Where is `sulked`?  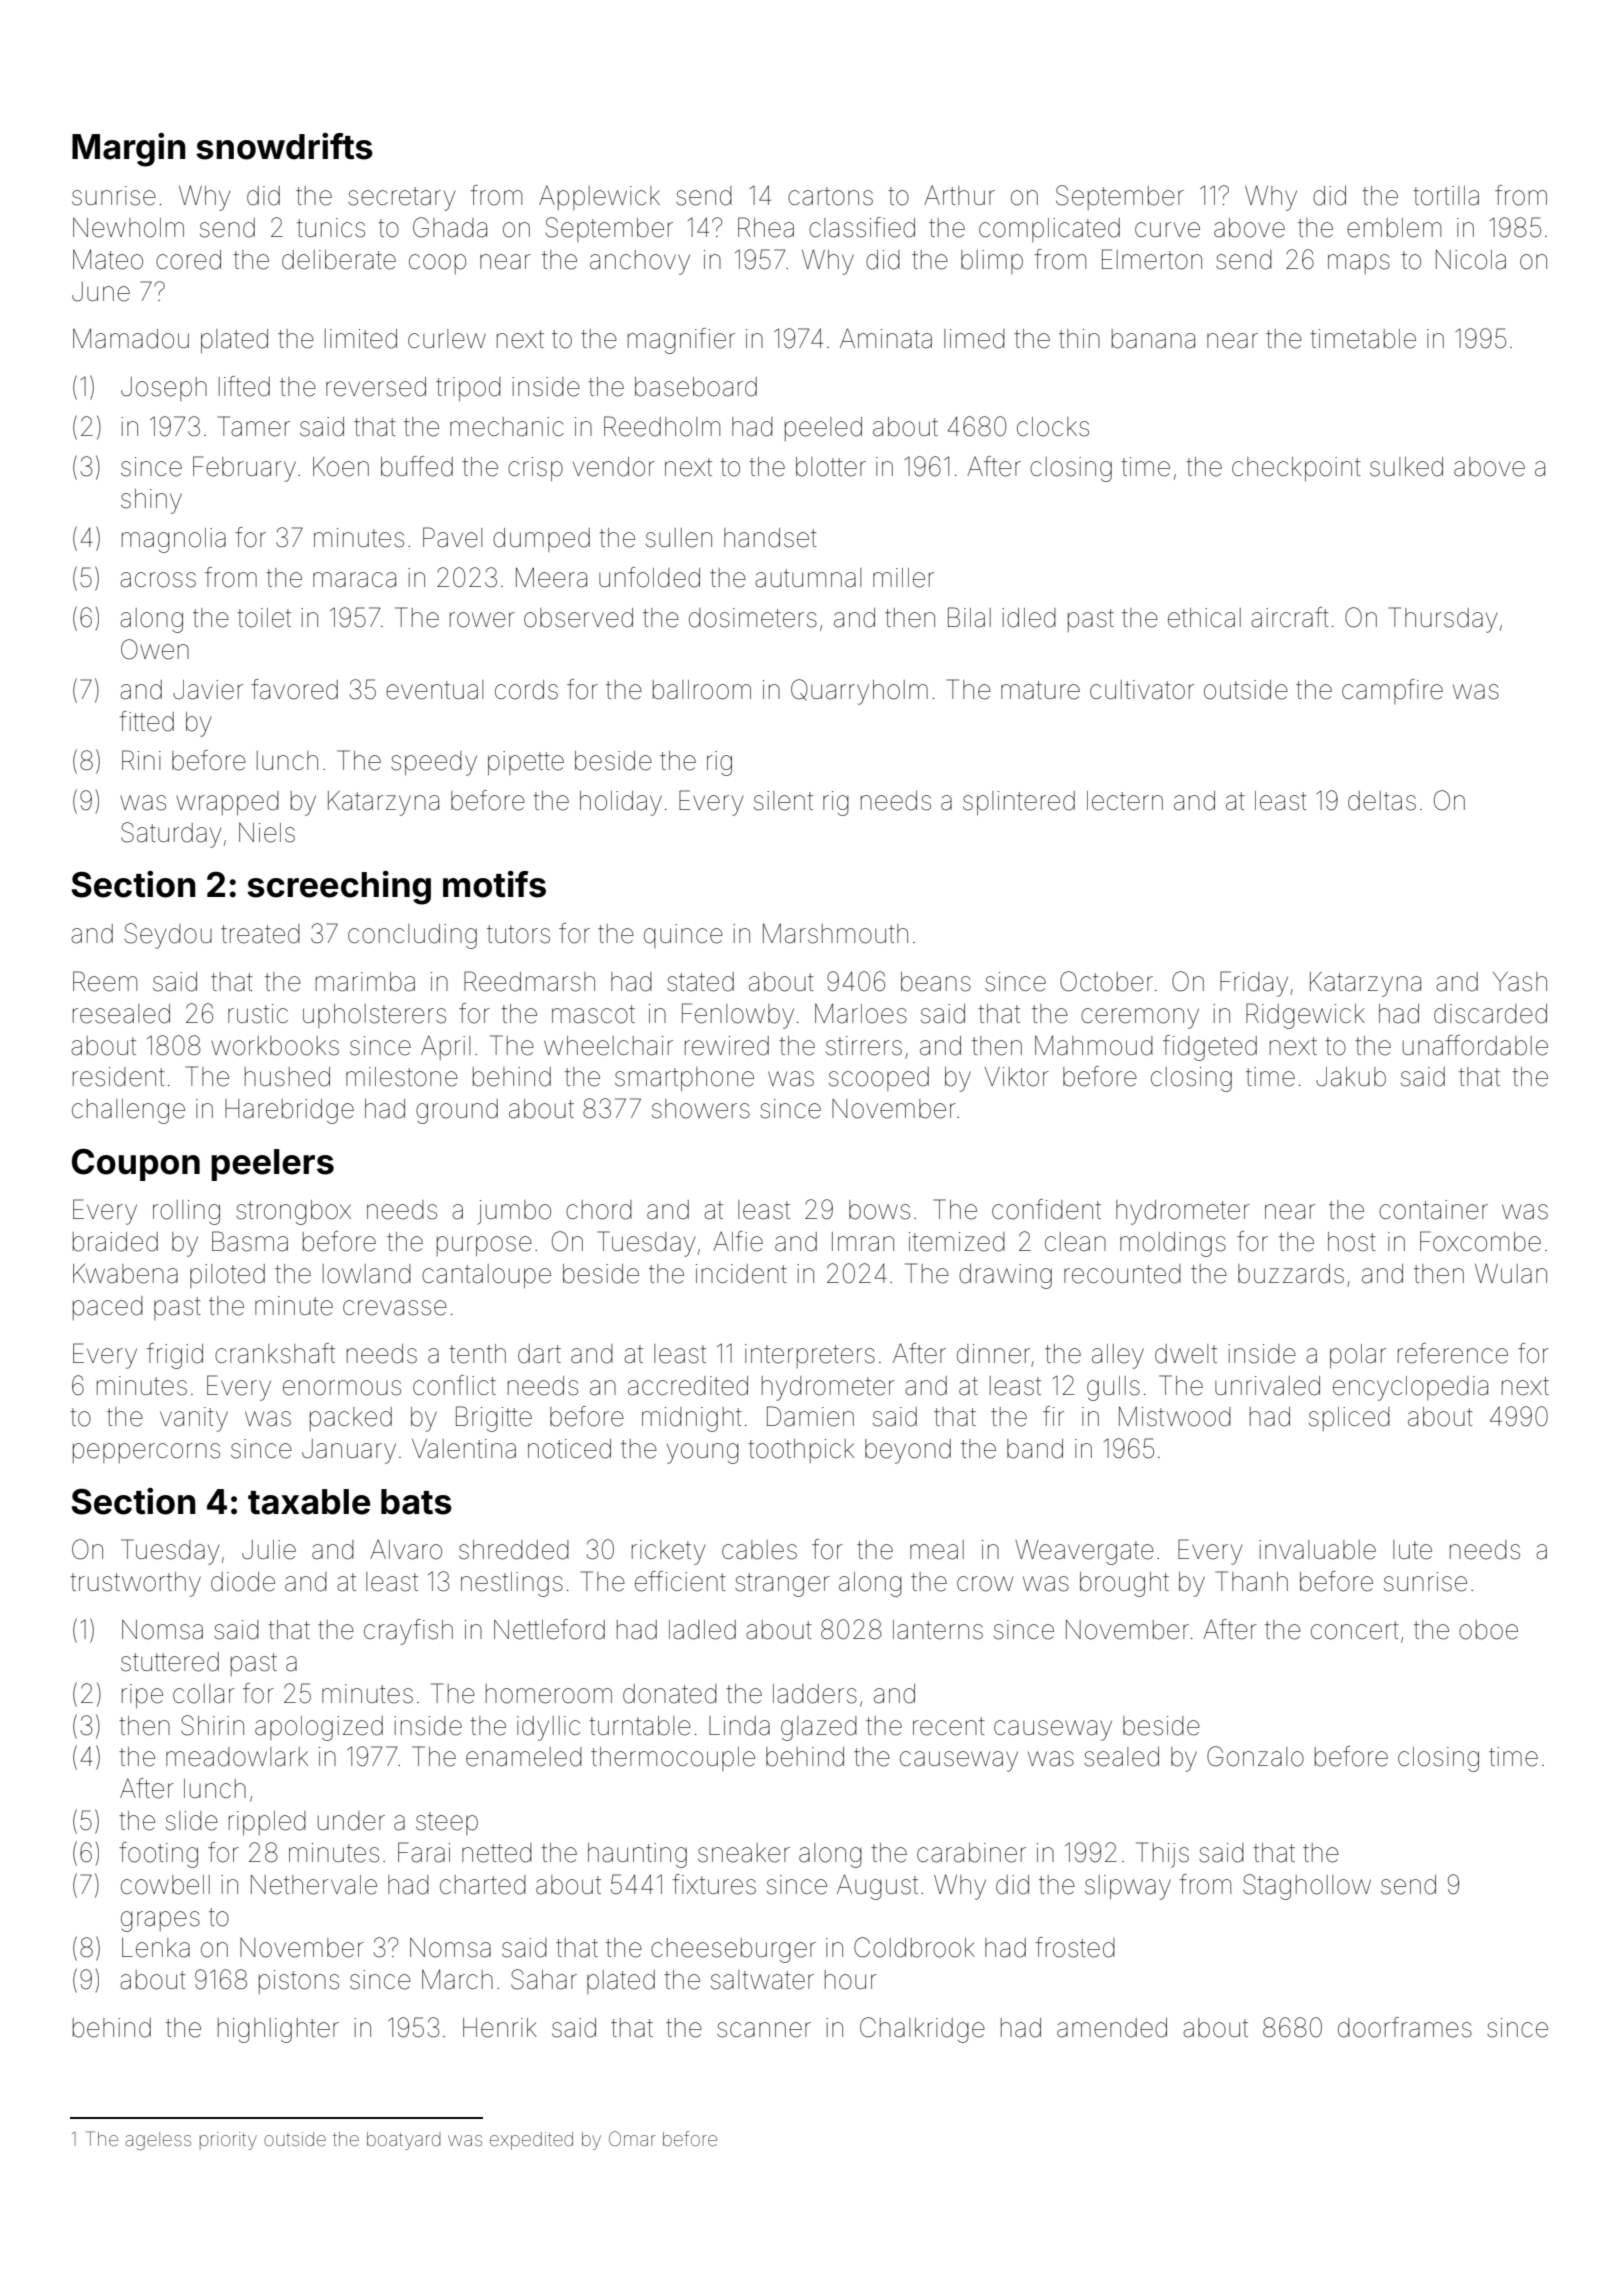 sulked is located at coordinates (1406, 467).
